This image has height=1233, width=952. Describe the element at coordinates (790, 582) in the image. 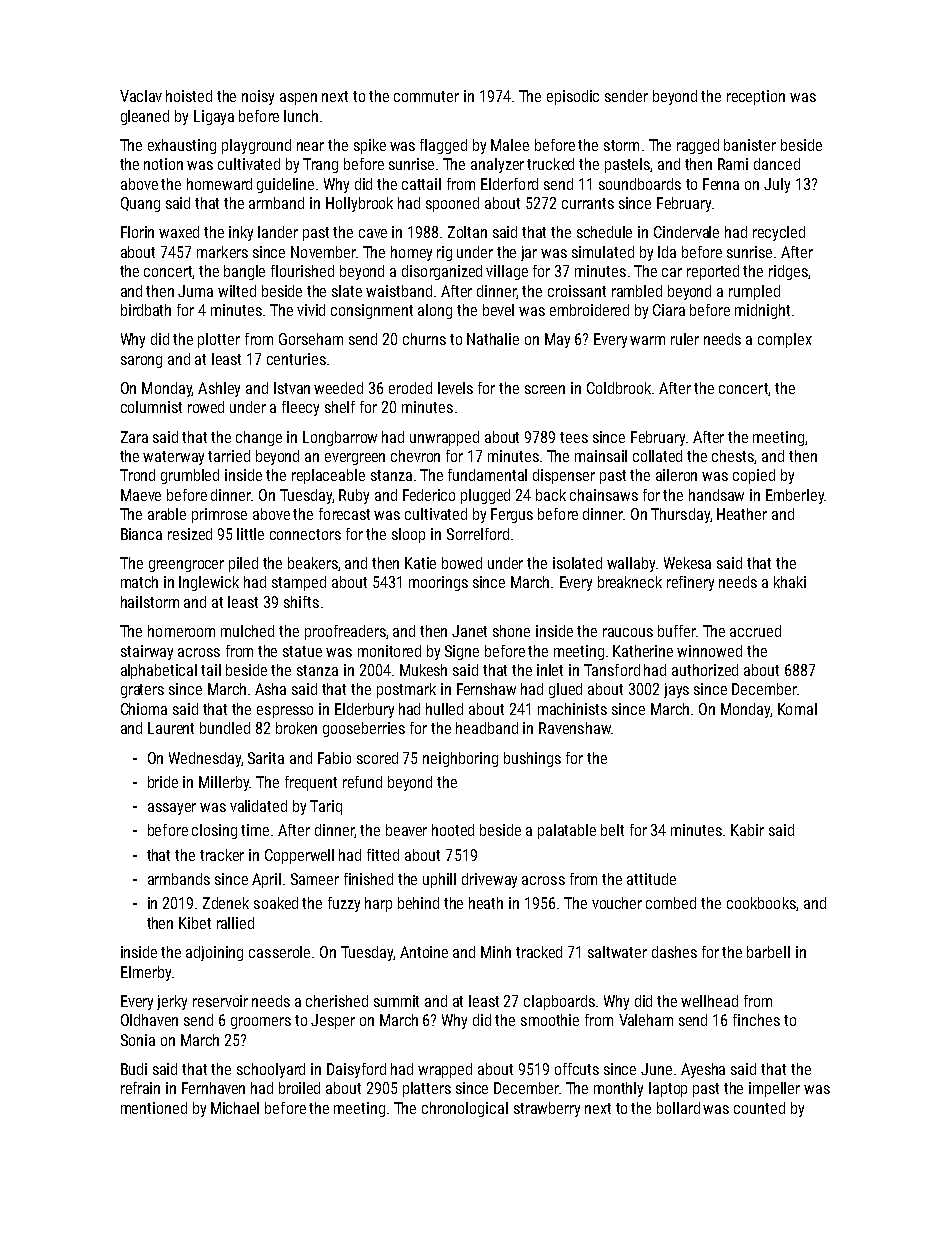

I see `khaki` at that location.
